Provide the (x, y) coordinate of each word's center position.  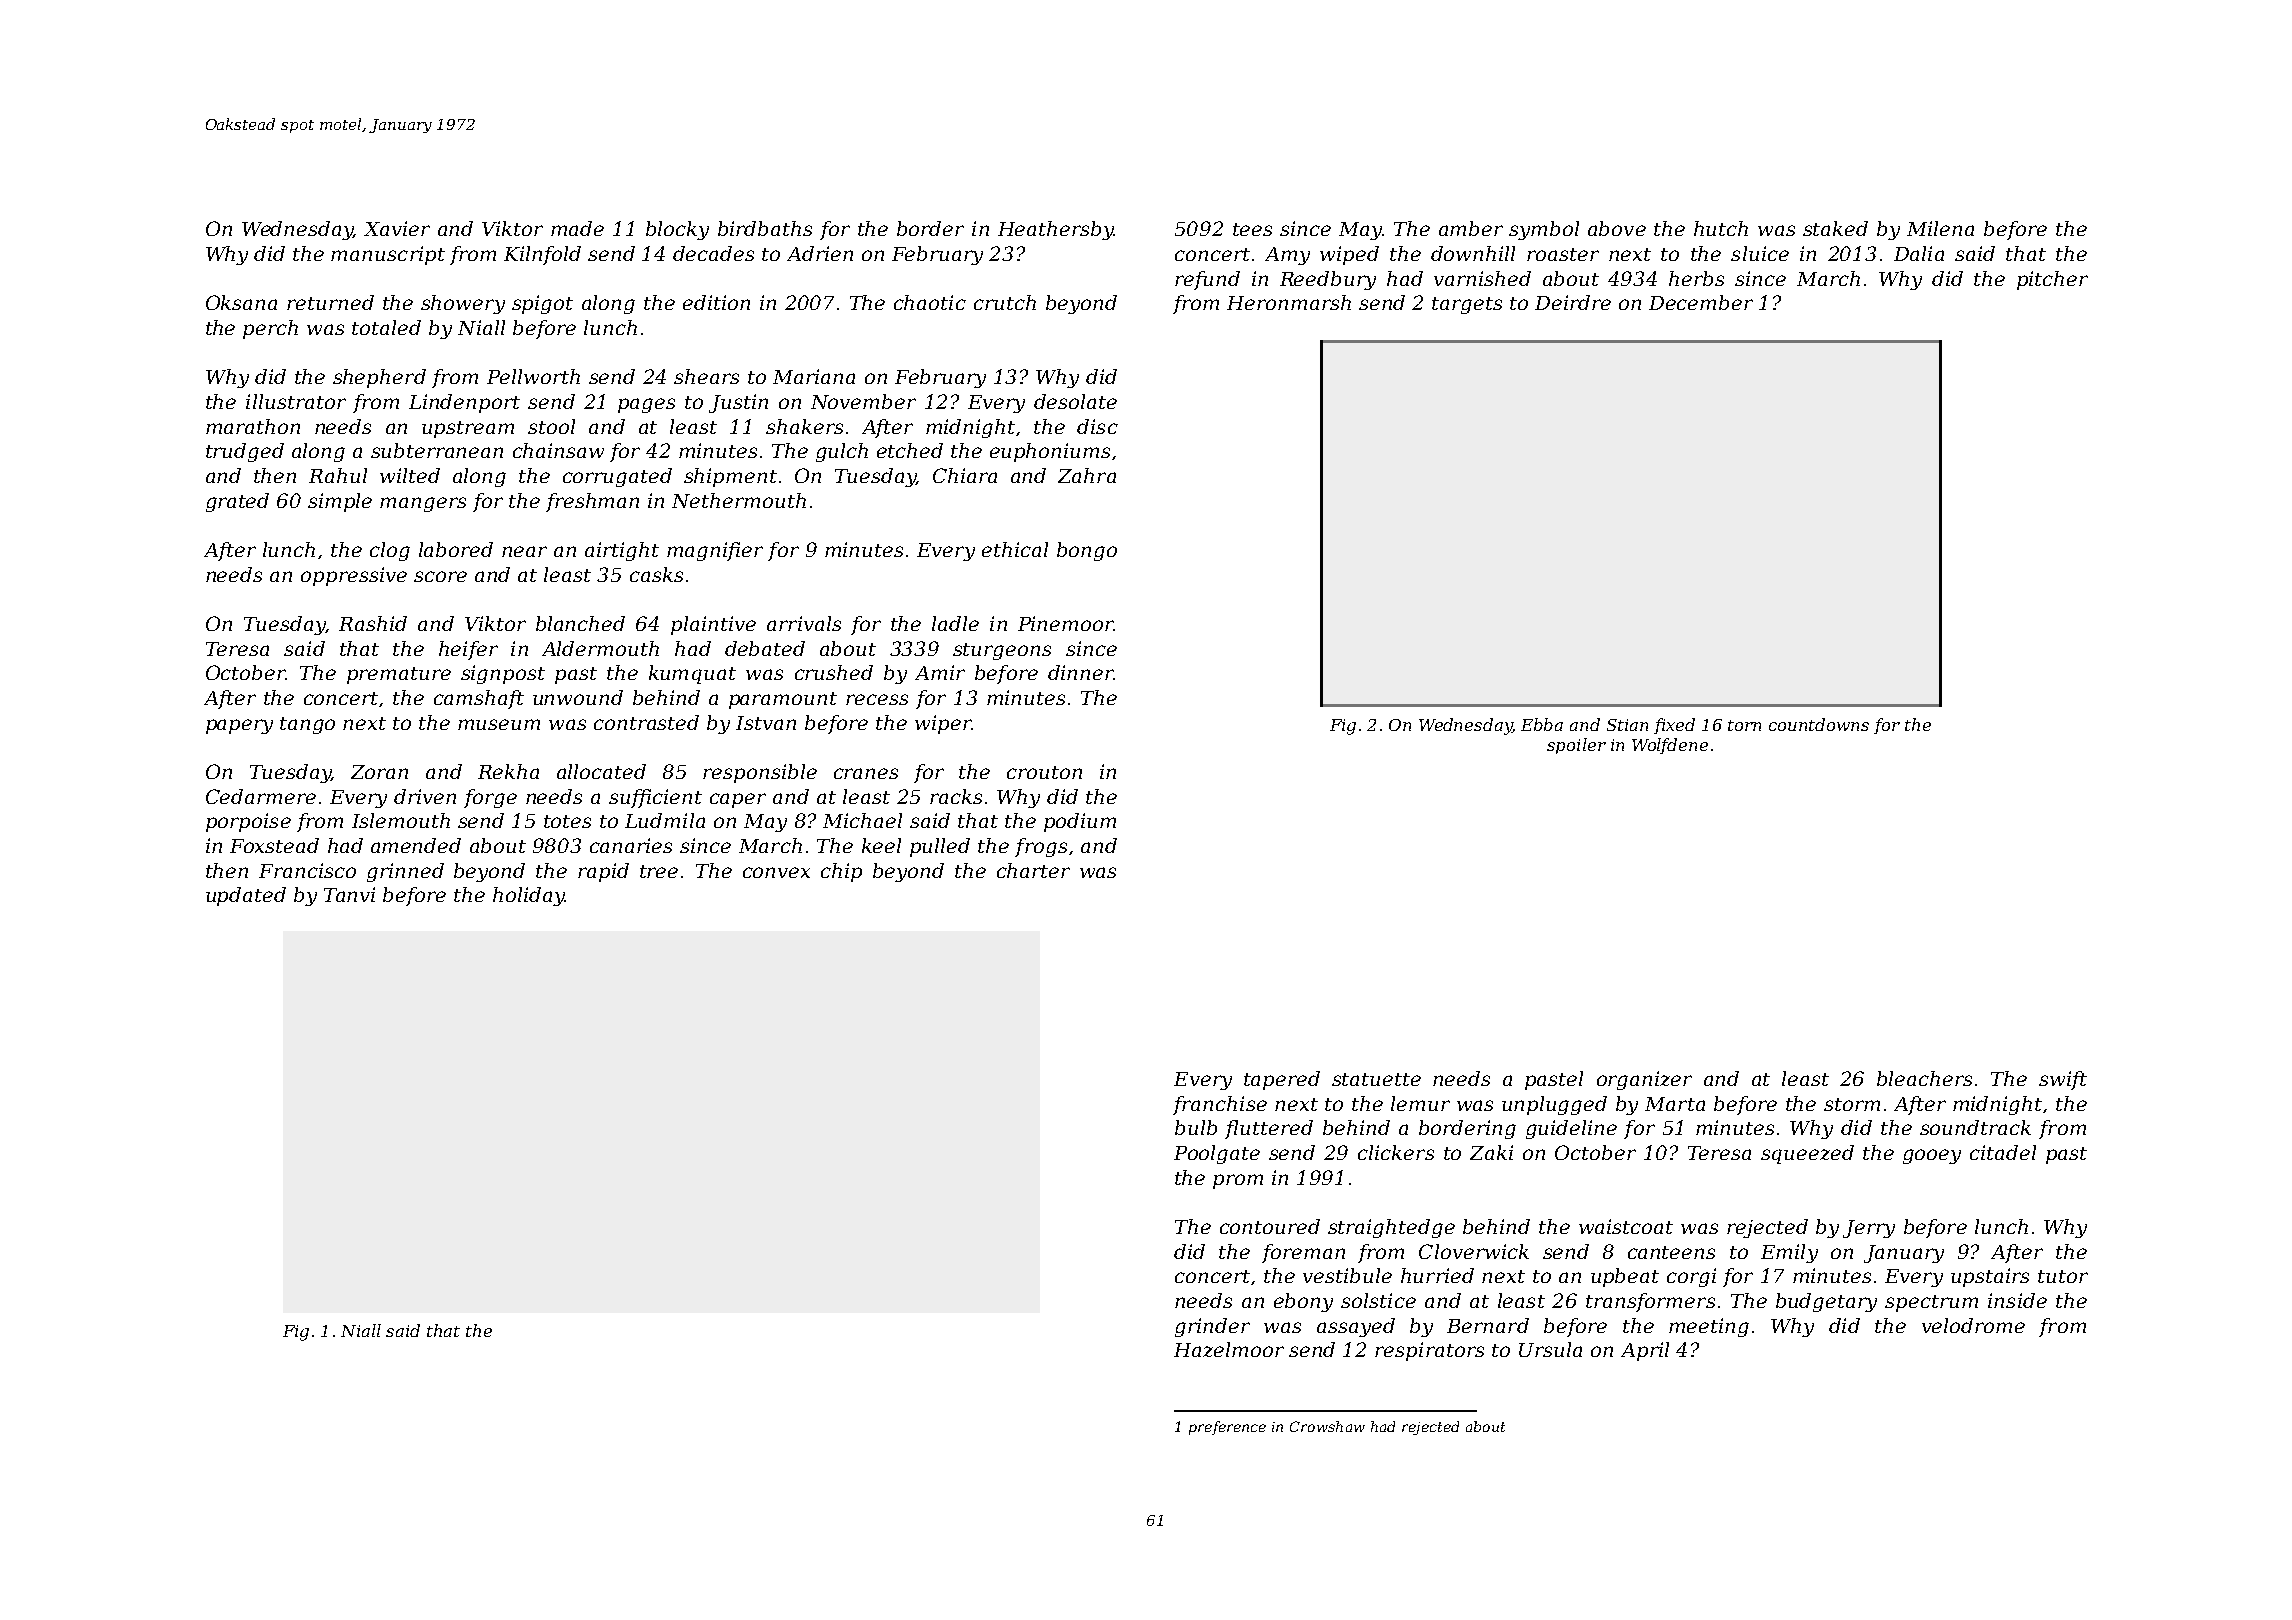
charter (1033, 870)
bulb (1196, 1127)
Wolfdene (1670, 746)
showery (463, 304)
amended (416, 845)
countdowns (1819, 724)
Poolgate (1217, 1154)
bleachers (1924, 1078)
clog (390, 551)
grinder (1212, 1327)
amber (1471, 228)
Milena (1940, 228)
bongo (1087, 551)
